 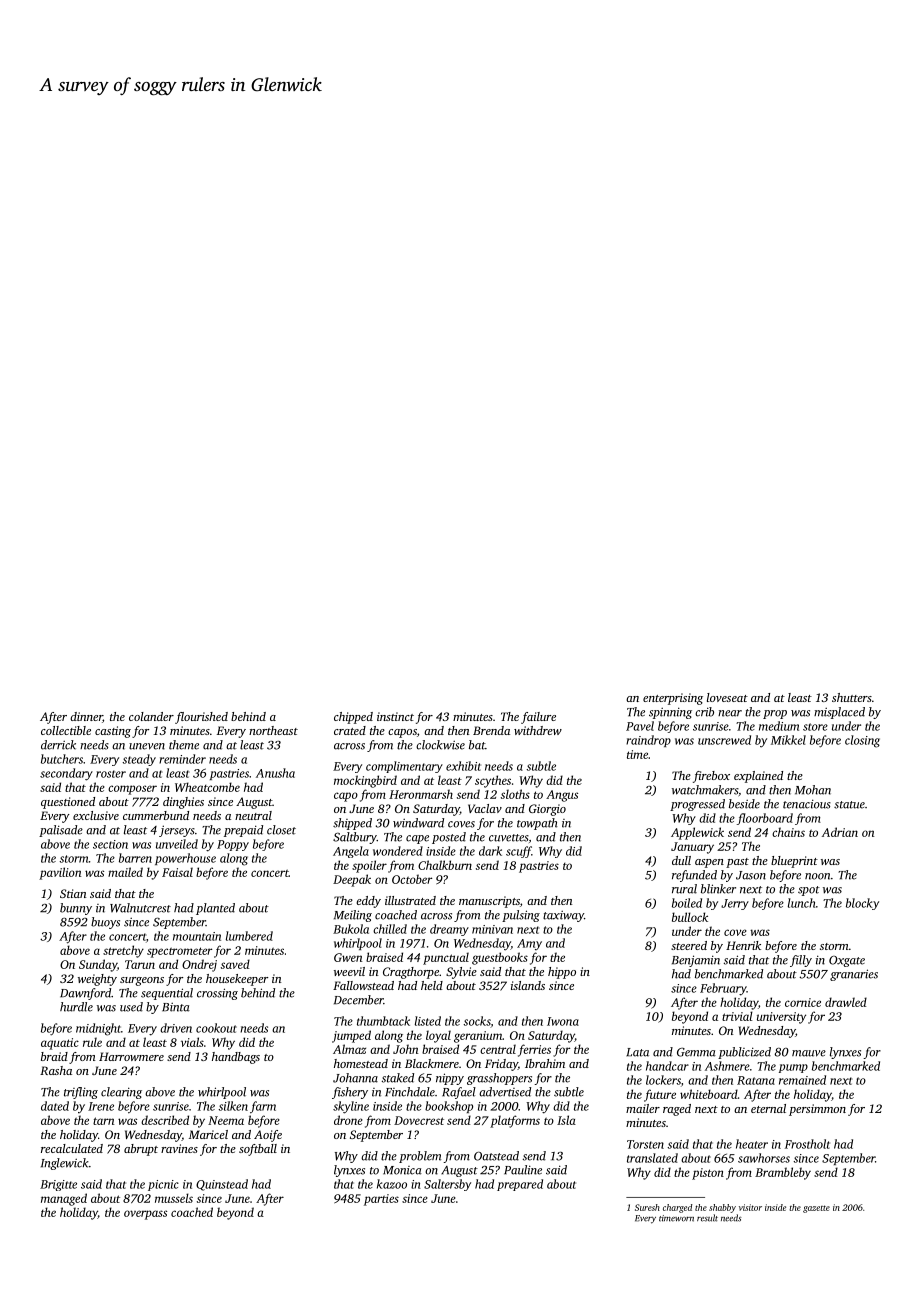 What do you see at coordinates (222, 1185) in the document?
I see `Quinstead` at bounding box center [222, 1185].
